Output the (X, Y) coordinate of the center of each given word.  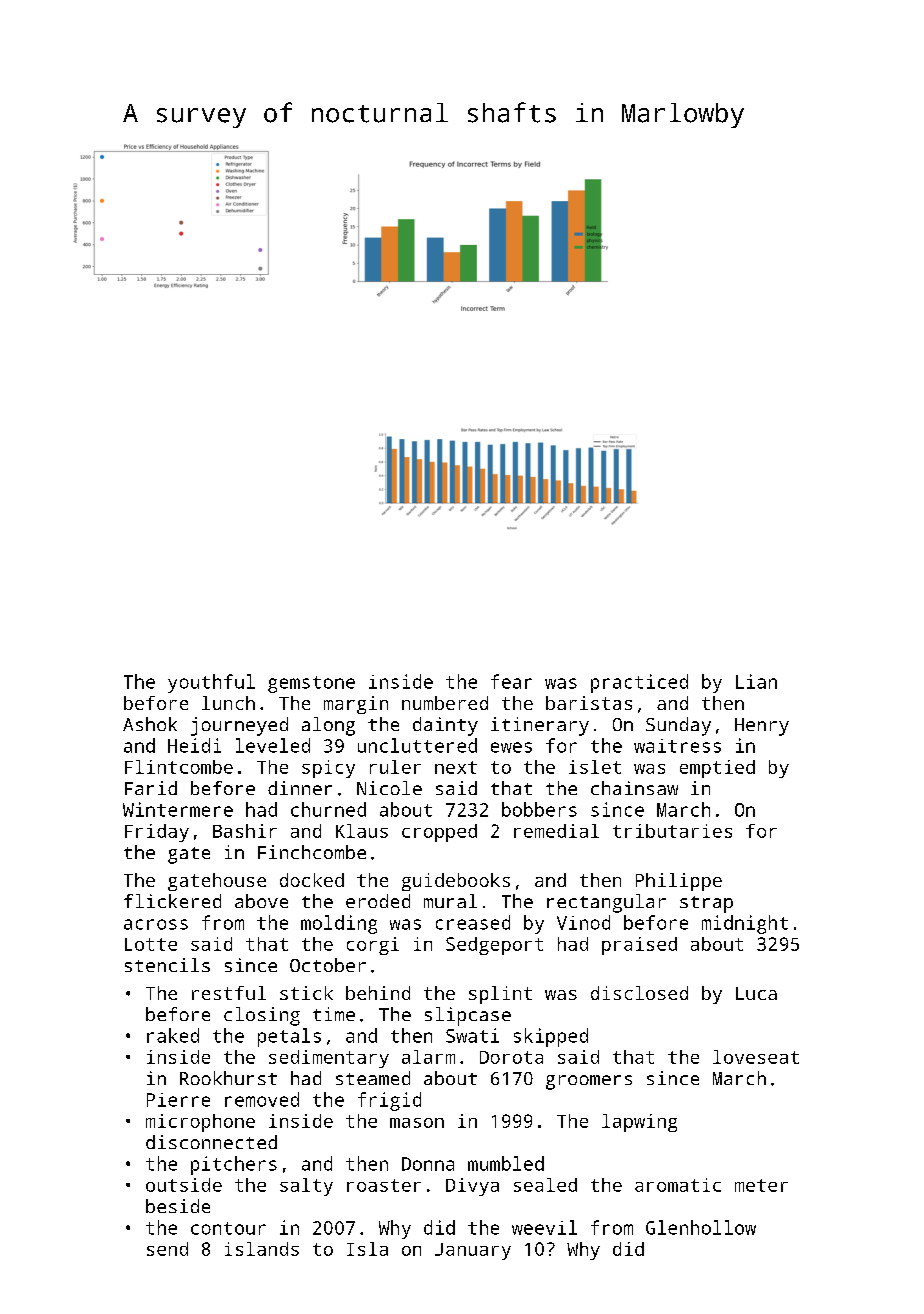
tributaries (672, 831)
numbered (445, 703)
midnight (745, 924)
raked (173, 1035)
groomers (589, 1082)
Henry (762, 727)
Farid (151, 788)
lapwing (639, 1123)
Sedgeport (494, 946)
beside (178, 1206)
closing (262, 1016)
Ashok (150, 724)
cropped (439, 833)
